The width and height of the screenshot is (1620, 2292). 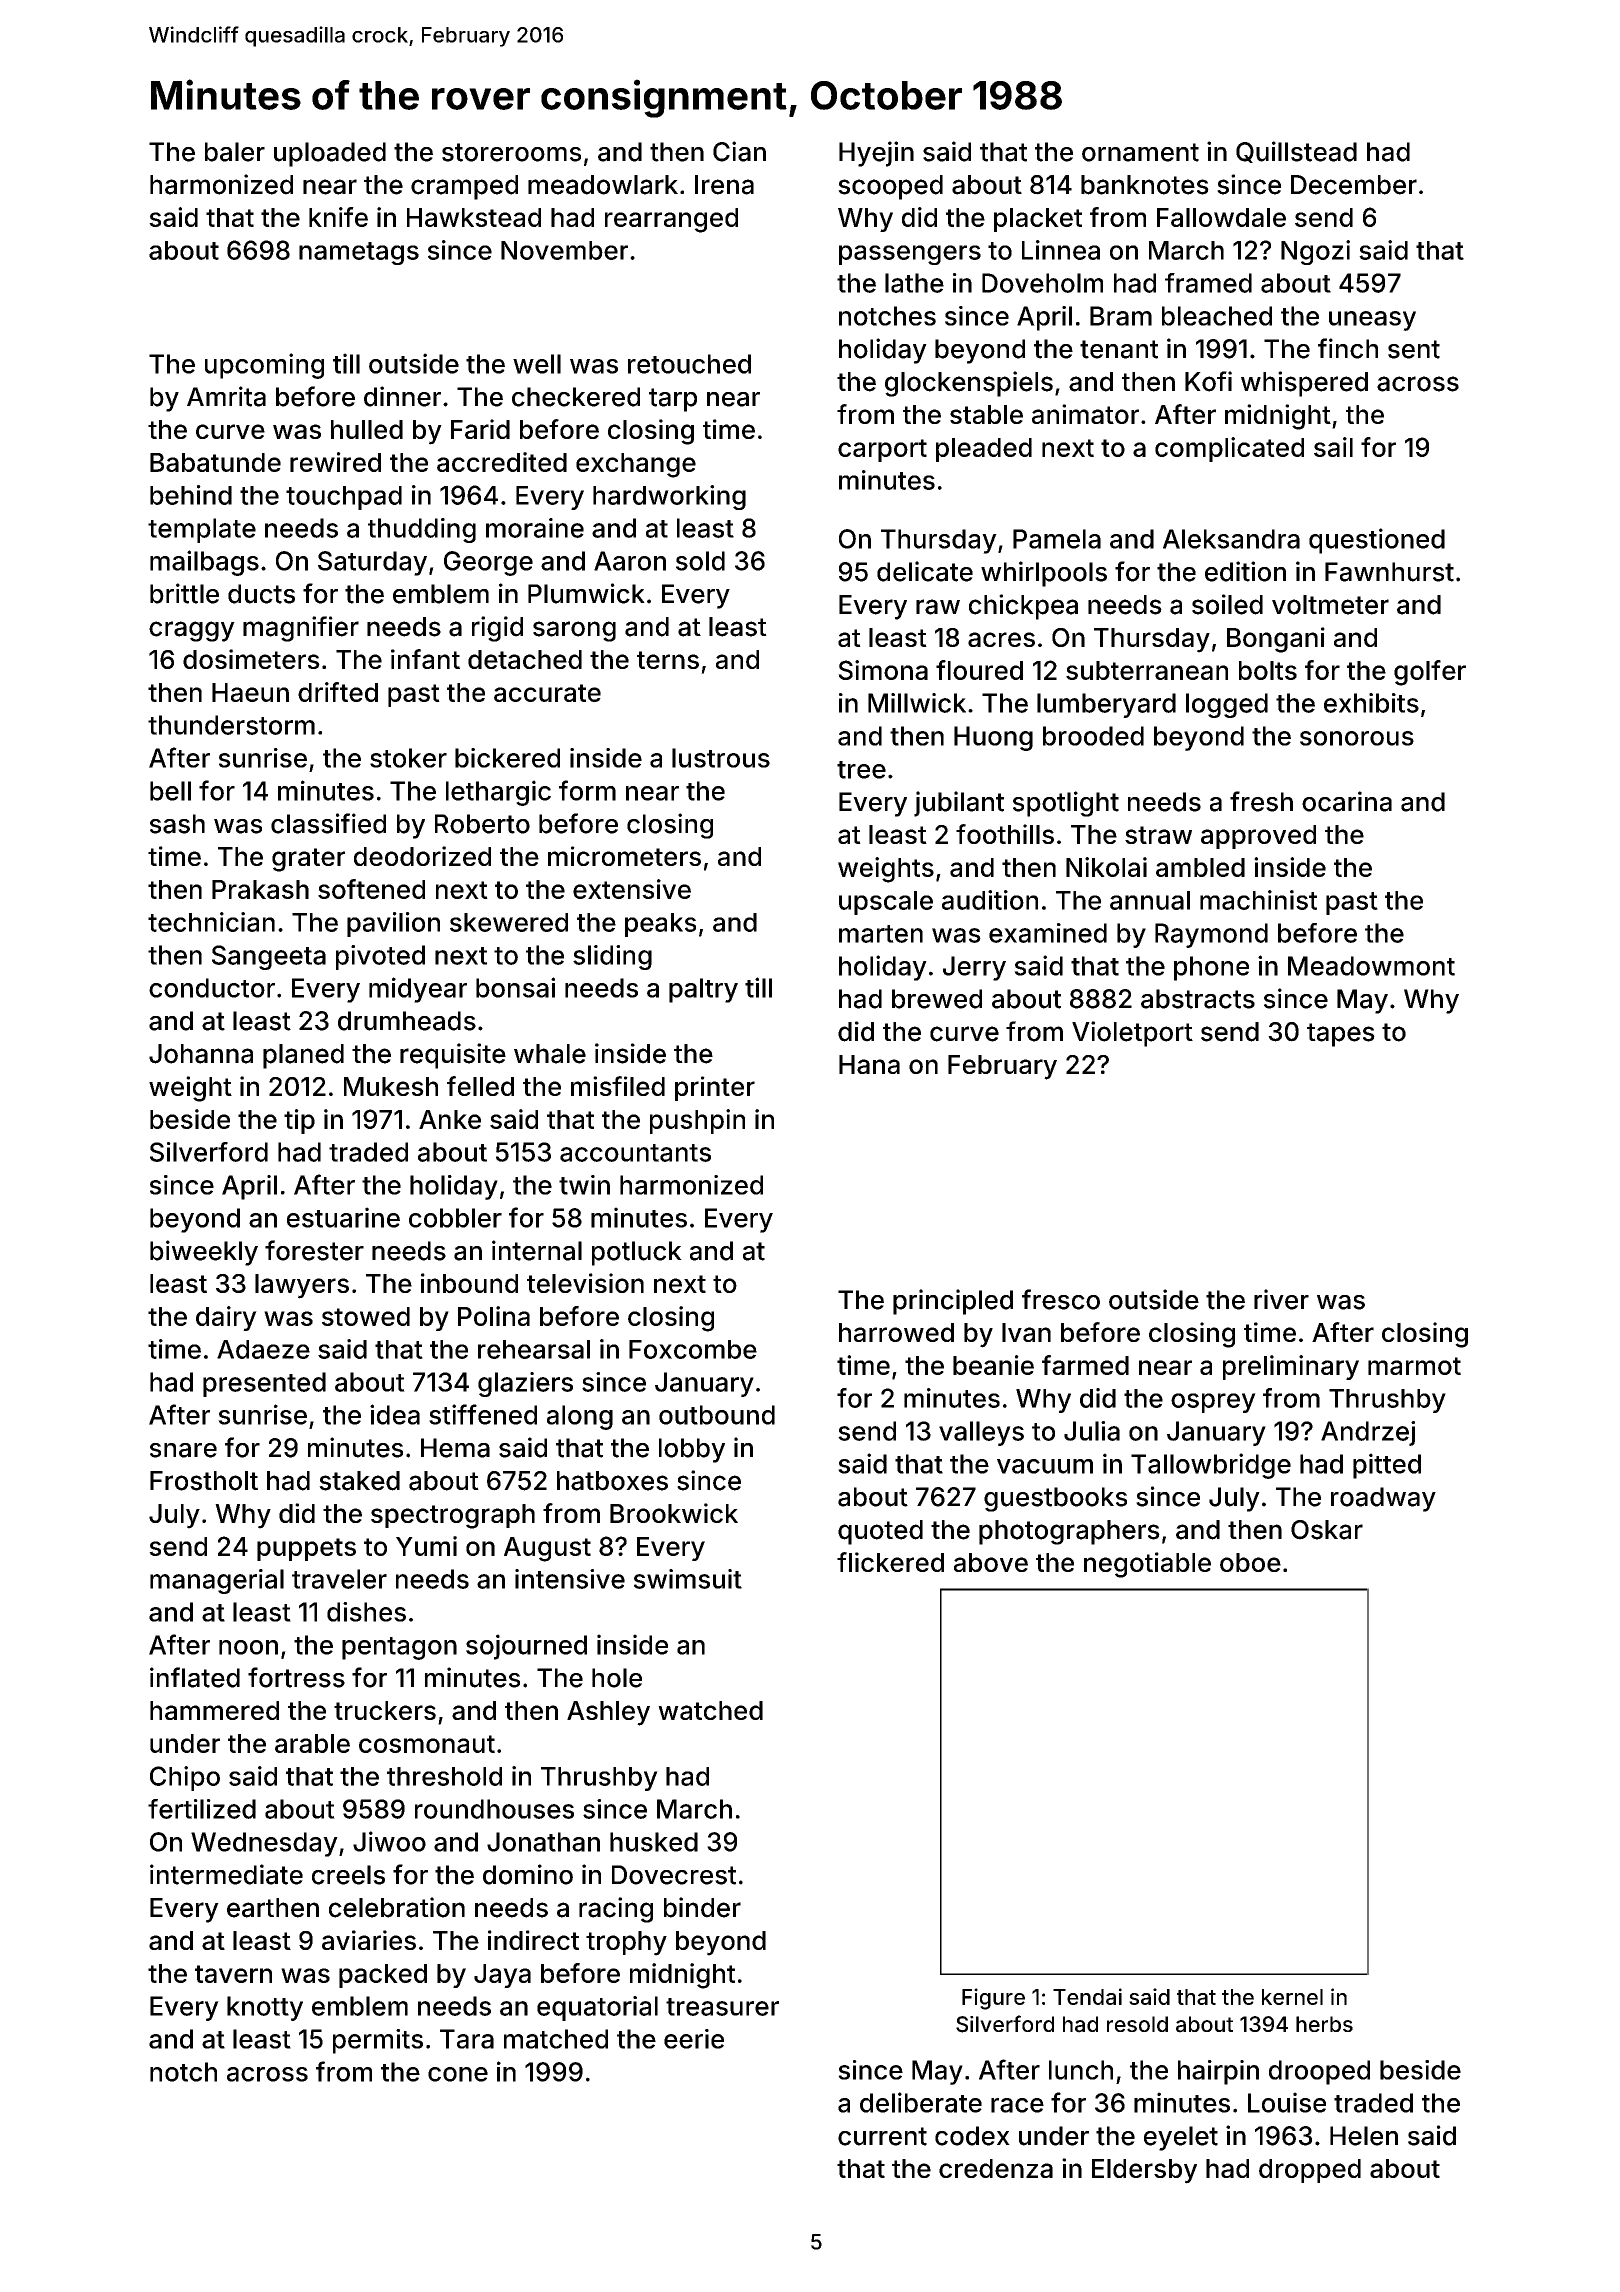 I want to click on uploaded, so click(x=330, y=154).
